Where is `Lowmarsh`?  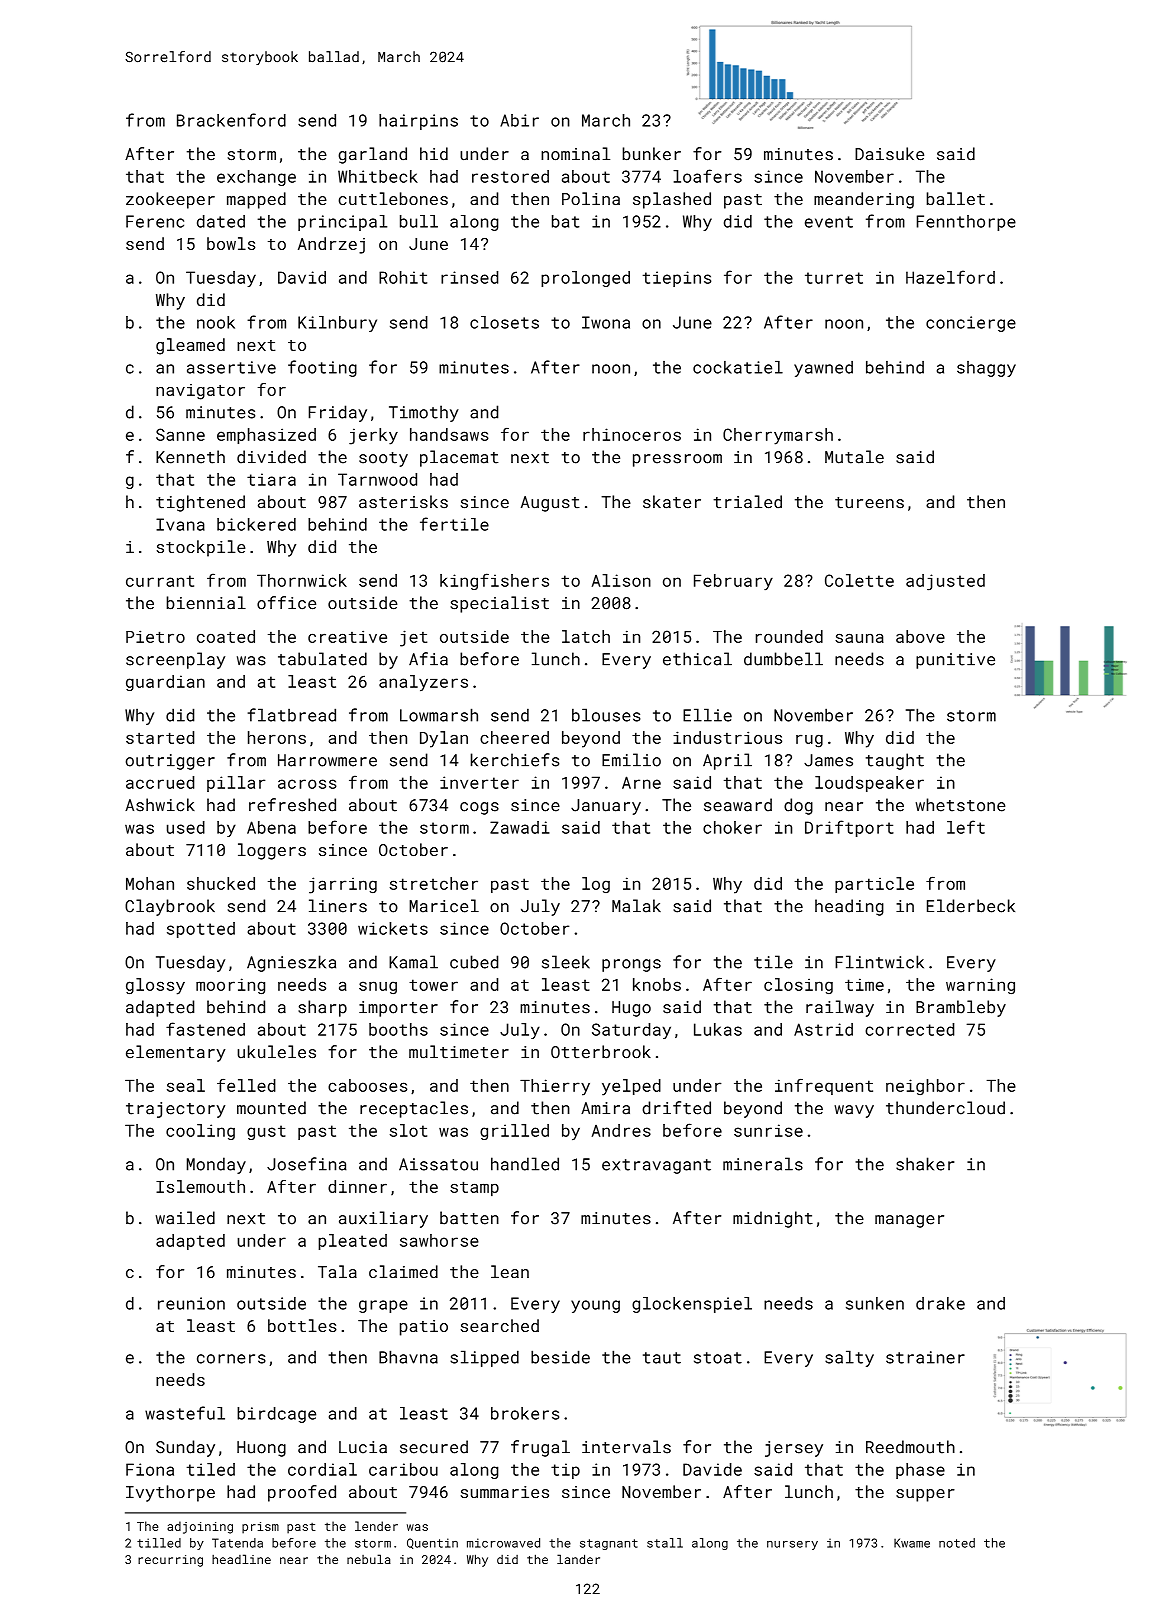 Lowmarsh is located at coordinates (439, 715).
